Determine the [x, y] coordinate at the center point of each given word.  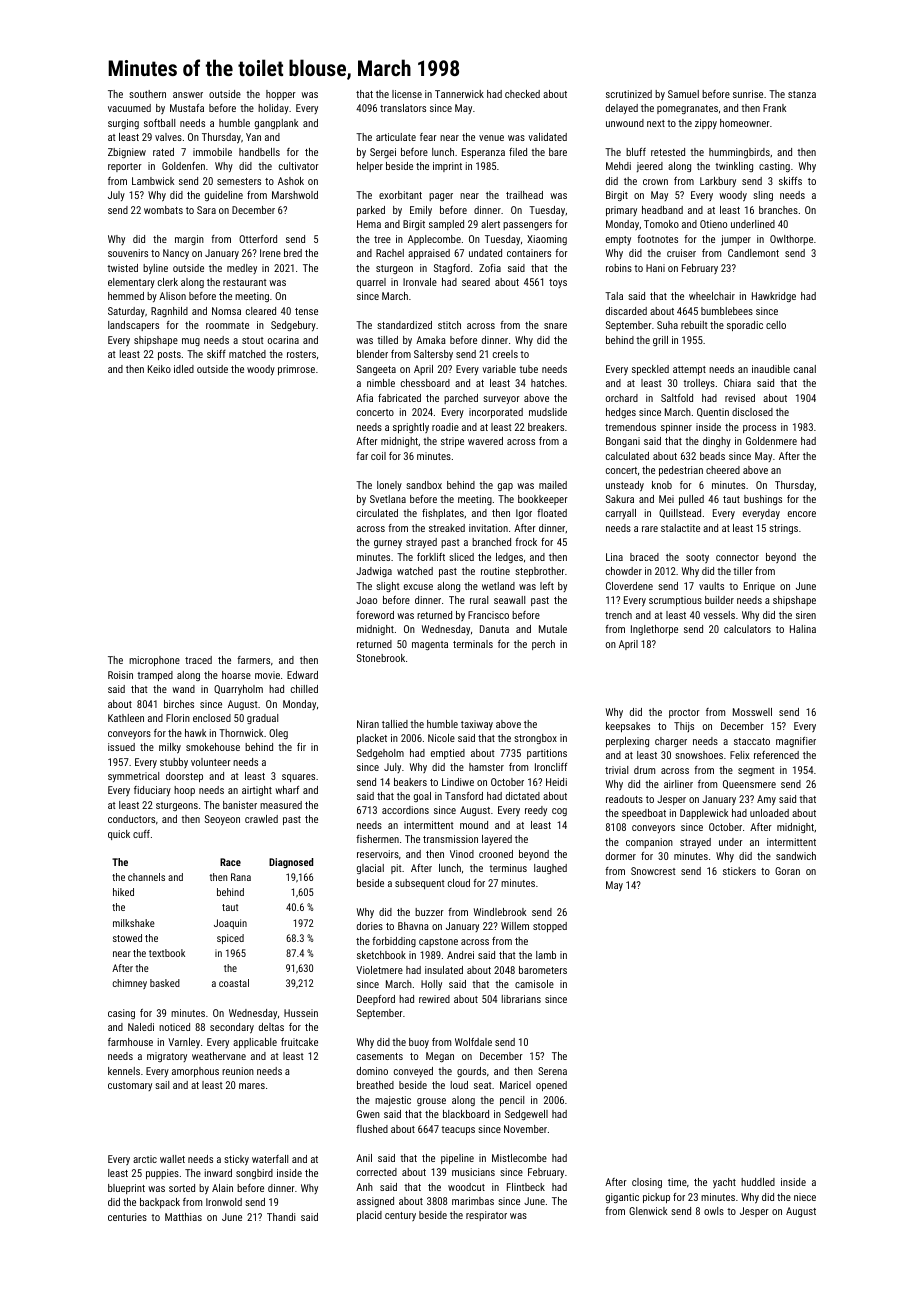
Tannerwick [459, 94]
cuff [141, 834]
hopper [281, 95]
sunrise [748, 94]
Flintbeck [526, 1187]
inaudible [771, 369]
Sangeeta [376, 370]
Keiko [159, 369]
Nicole [441, 738]
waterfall [270, 1159]
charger [671, 742]
